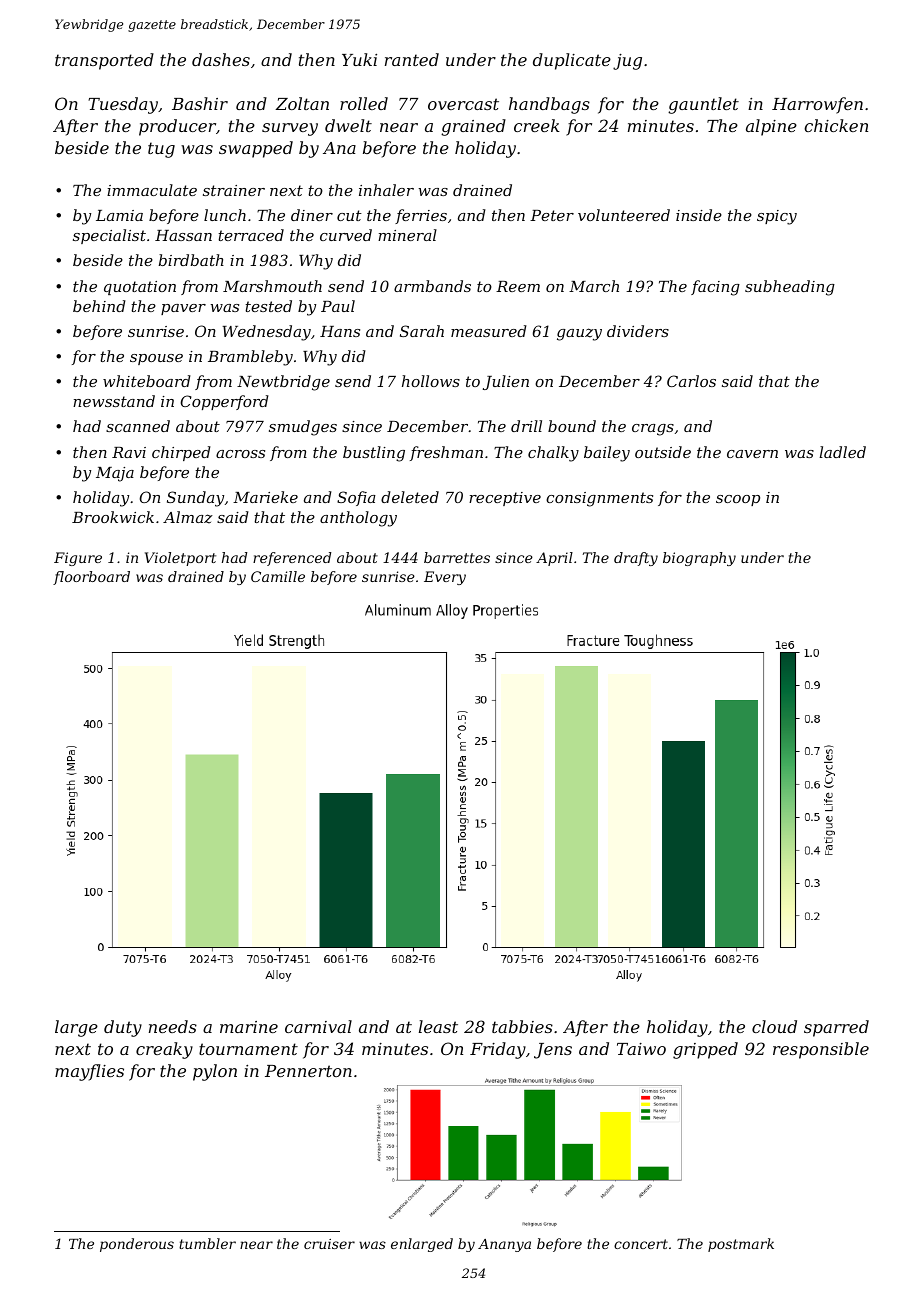 This screenshot has width=924, height=1308. What do you see at coordinates (438, 1026) in the screenshot?
I see `least` at bounding box center [438, 1026].
